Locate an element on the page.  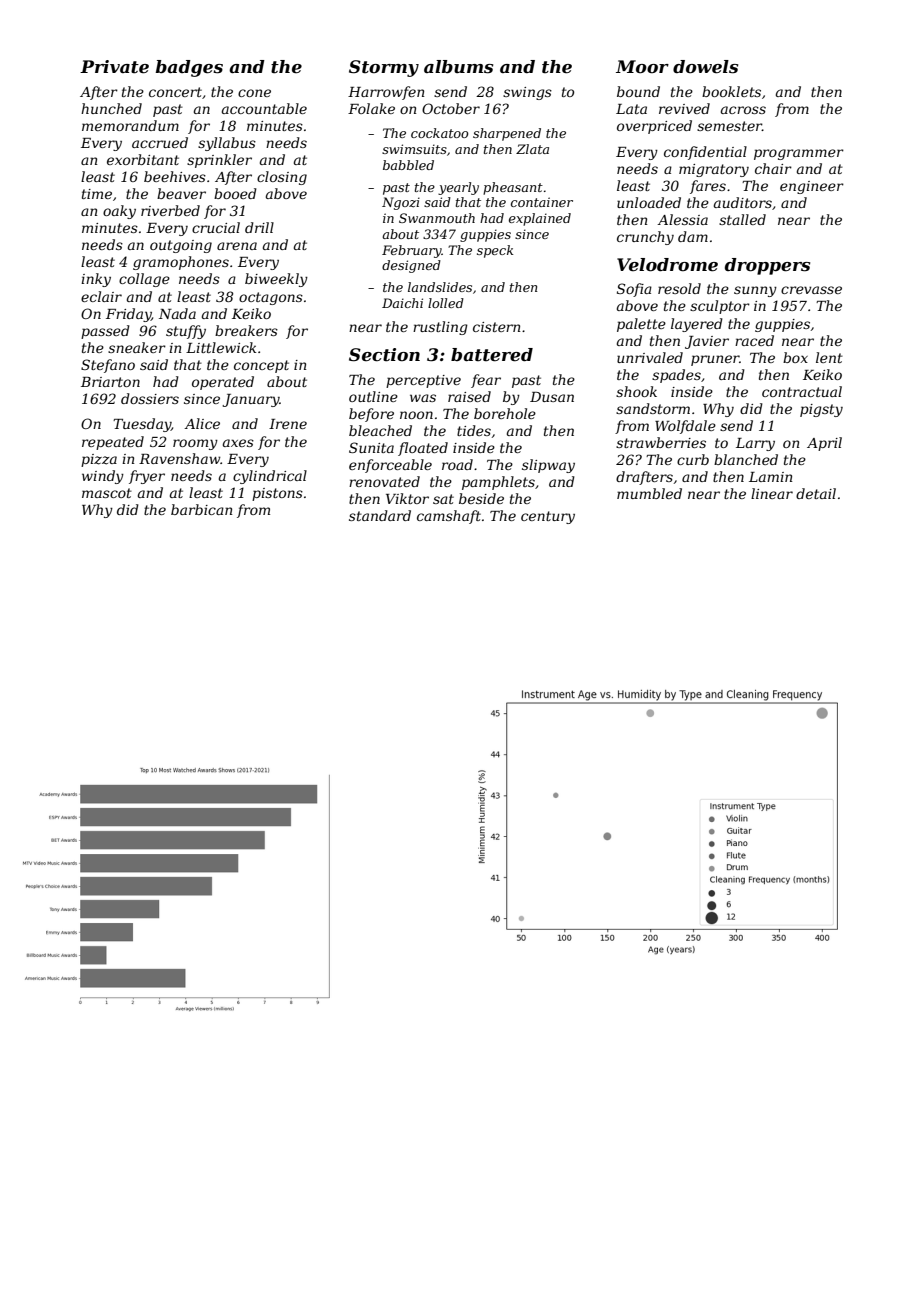
Dusan is located at coordinates (552, 397).
